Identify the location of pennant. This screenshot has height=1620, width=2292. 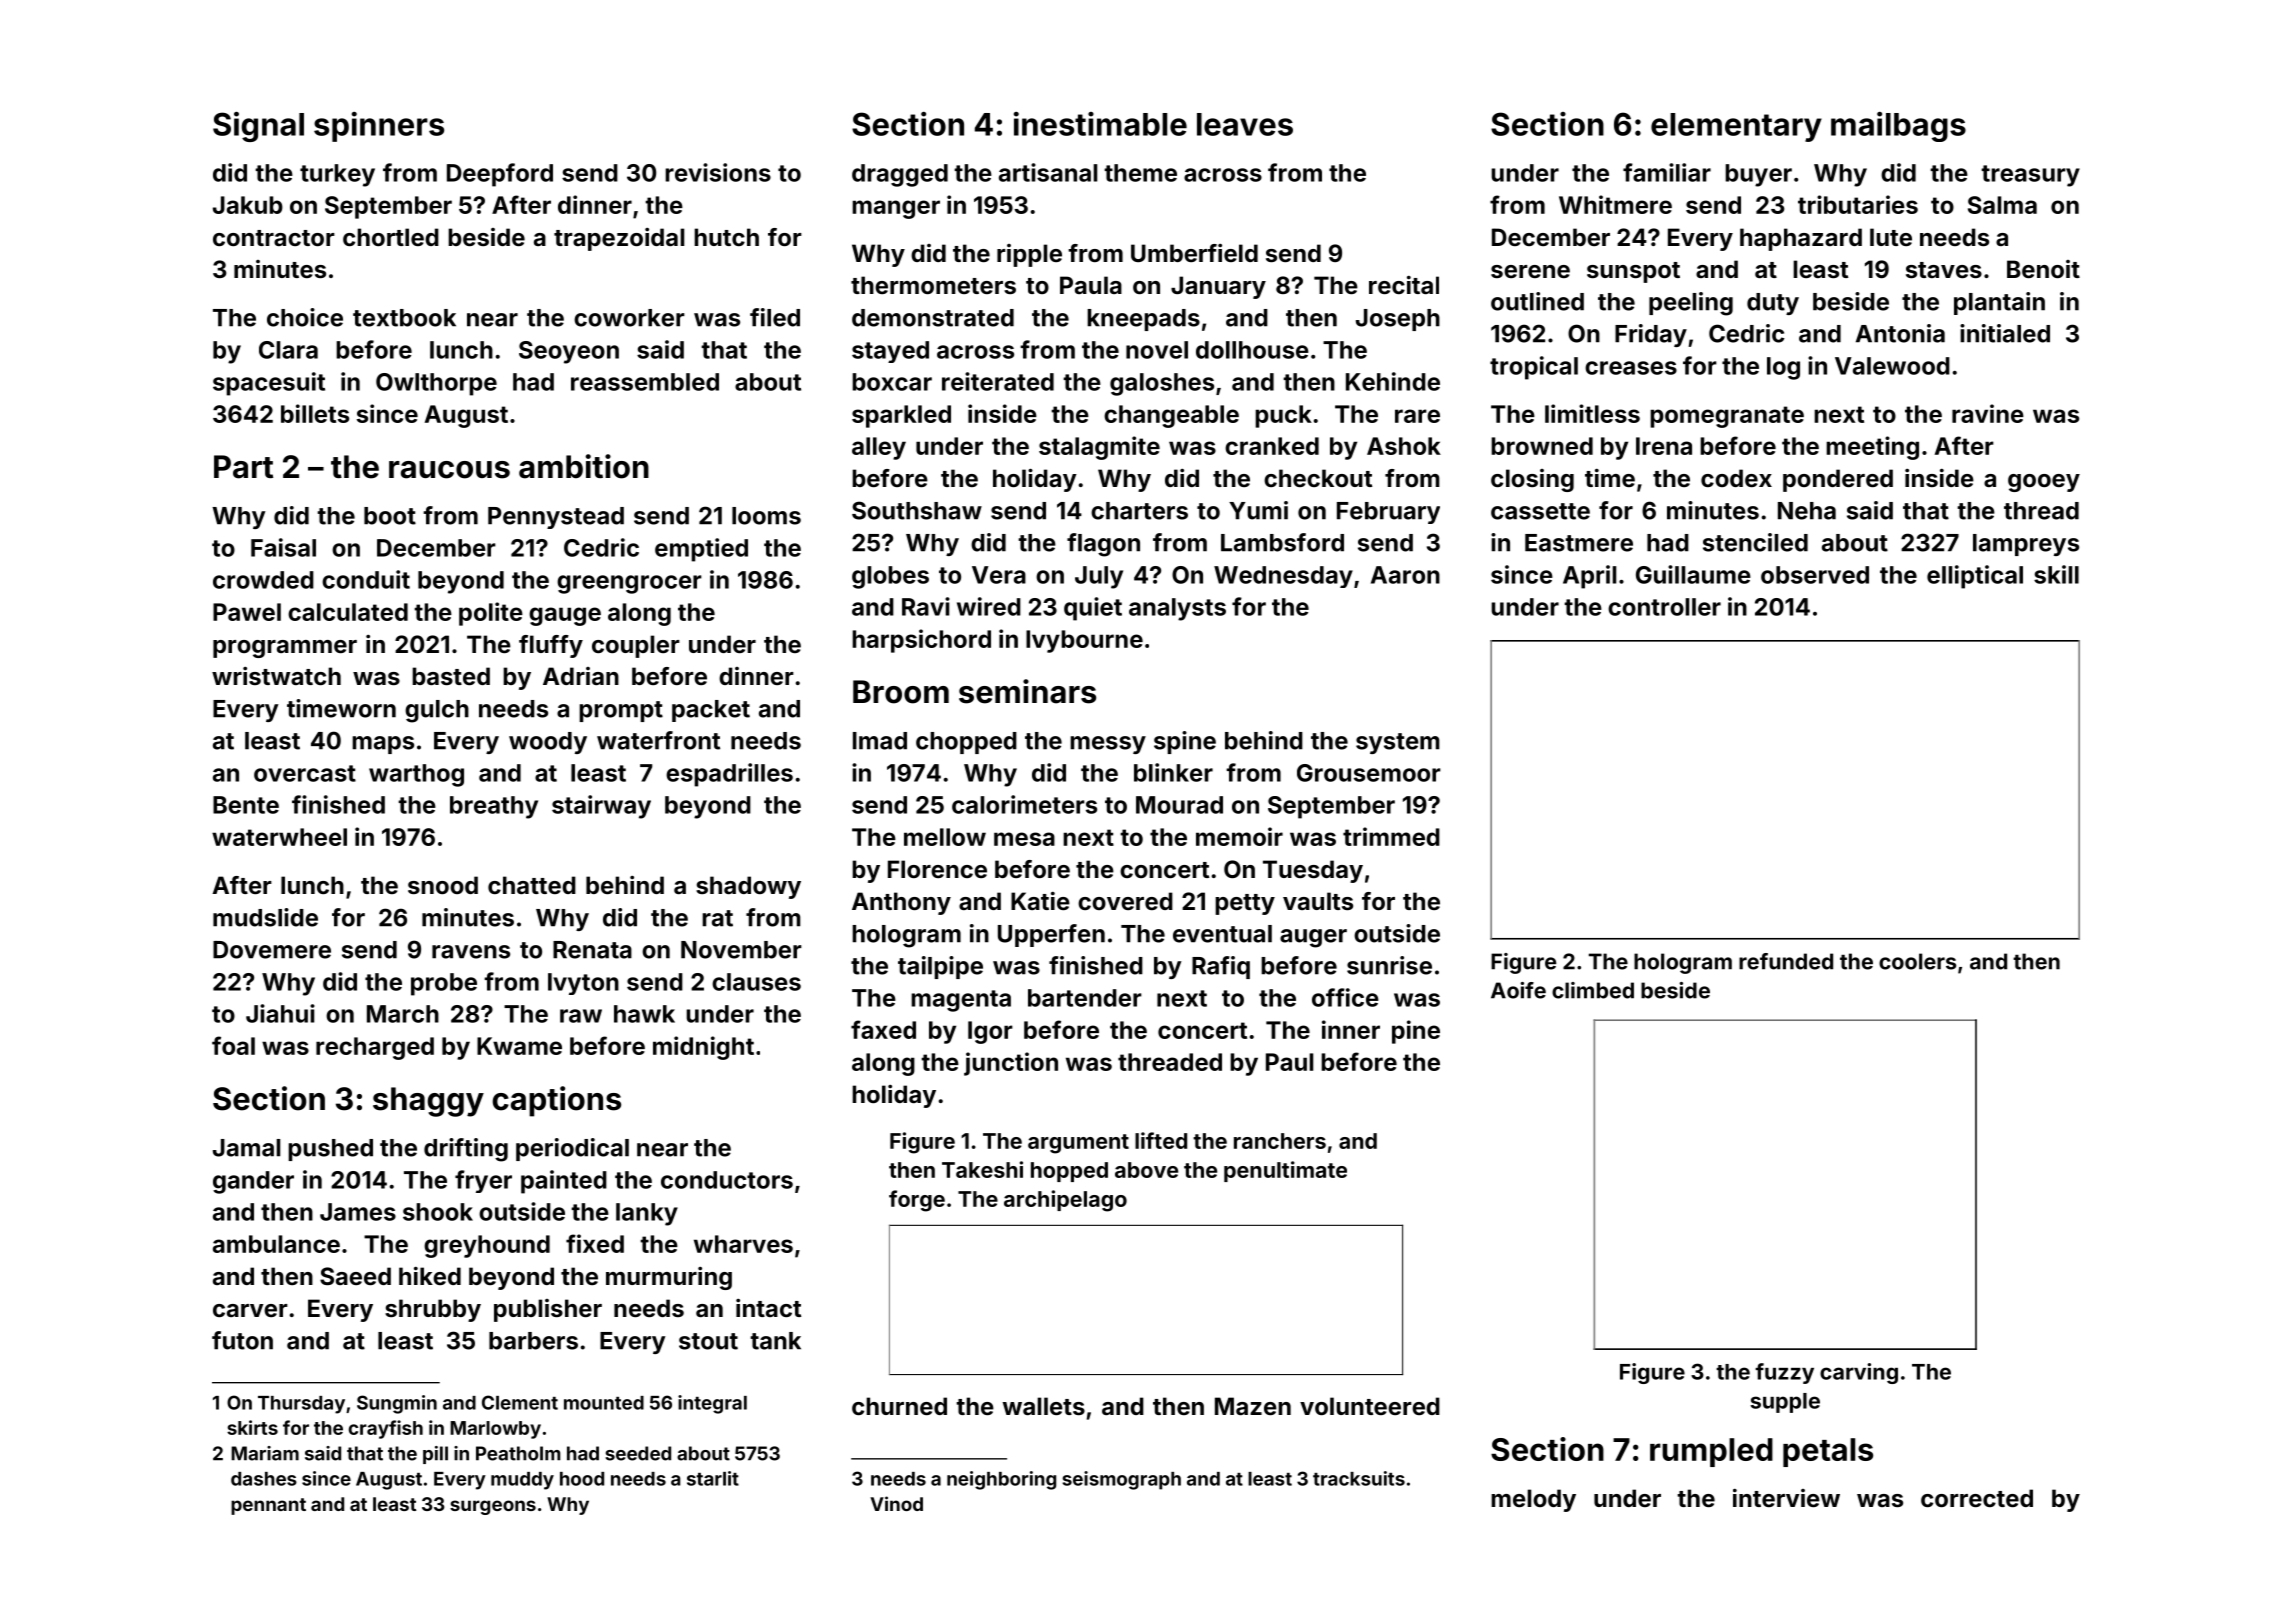
(268, 1506).
